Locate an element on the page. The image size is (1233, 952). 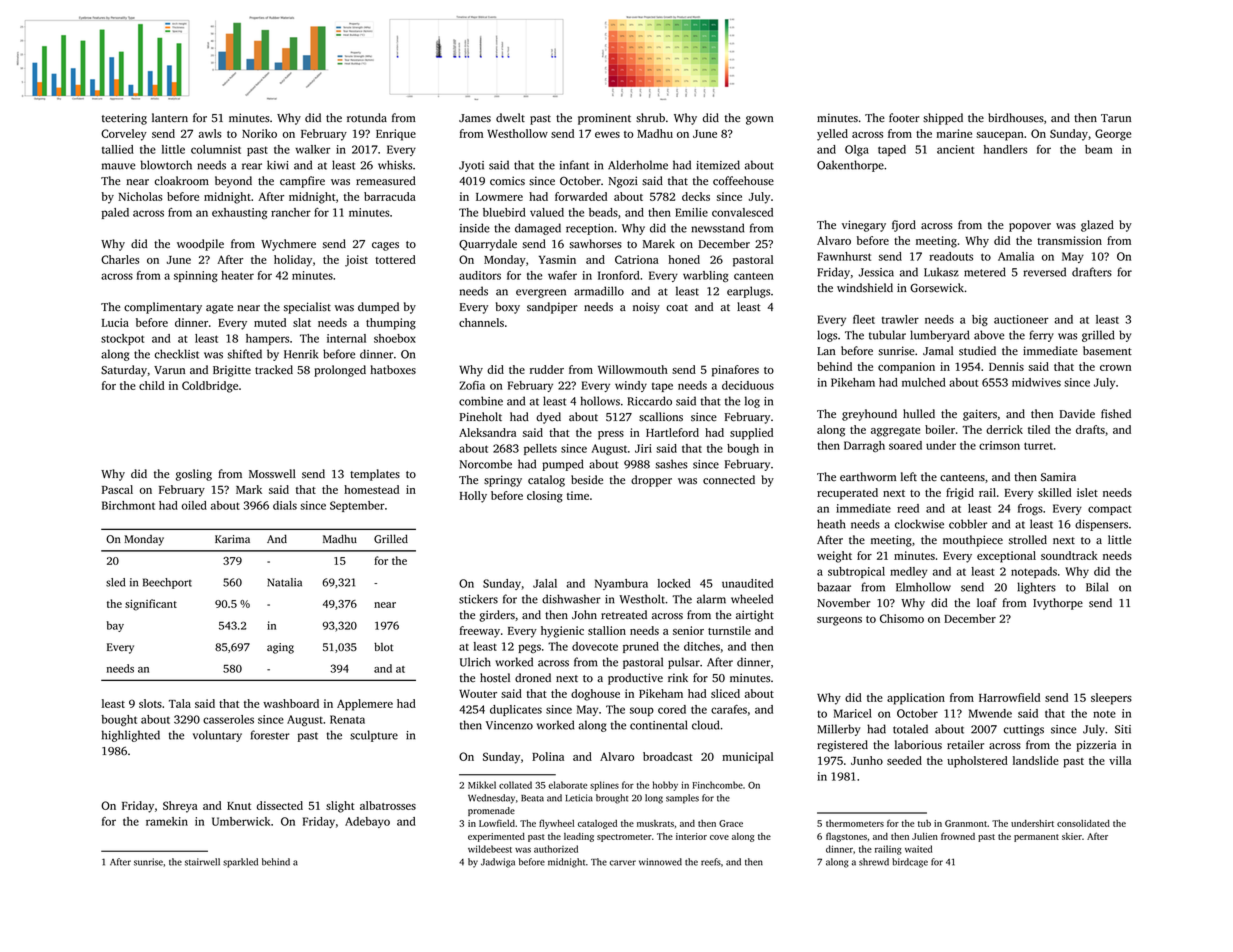
sculpture is located at coordinates (374, 736).
